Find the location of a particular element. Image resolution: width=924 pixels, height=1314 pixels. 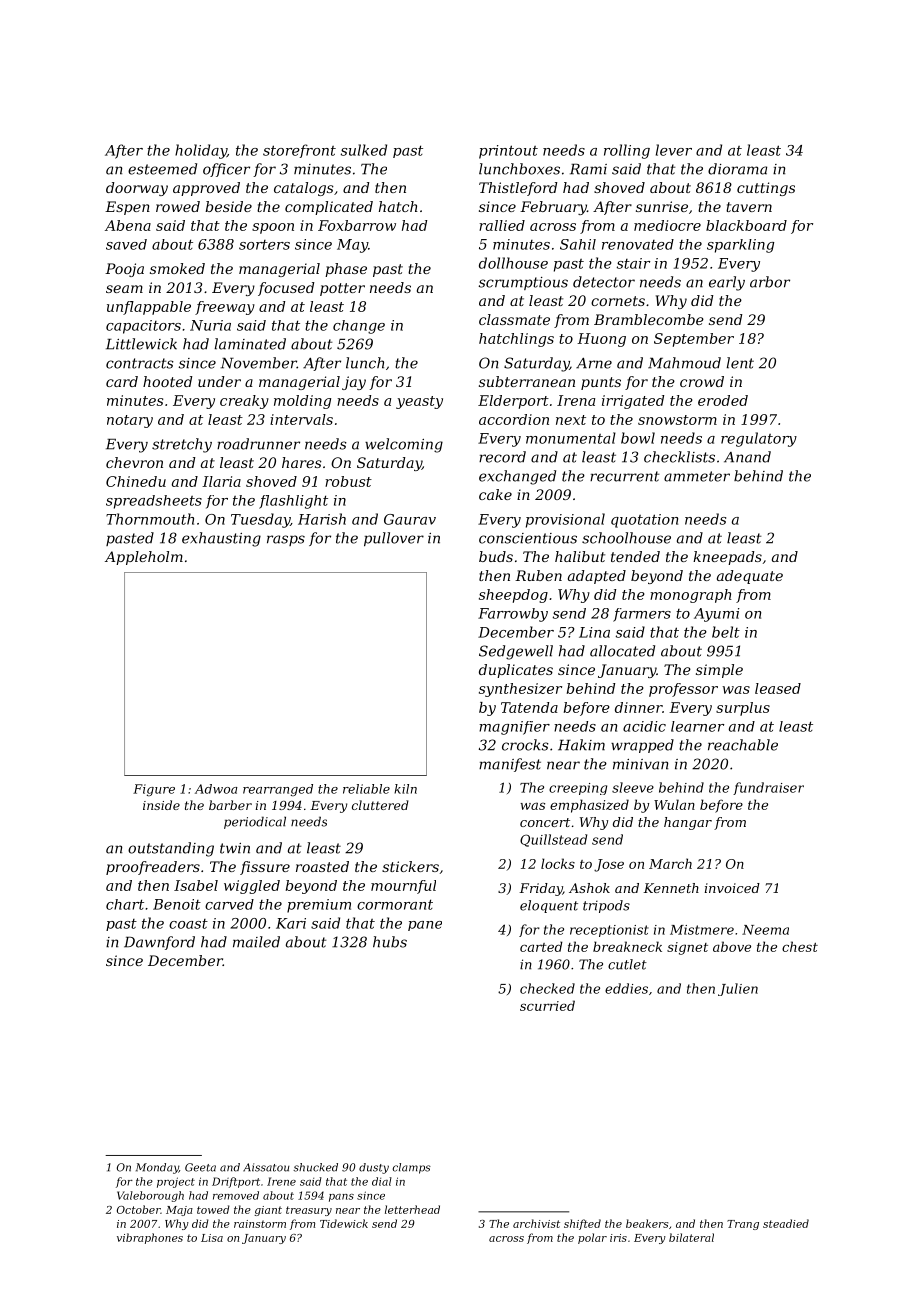

Anand is located at coordinates (747, 457).
